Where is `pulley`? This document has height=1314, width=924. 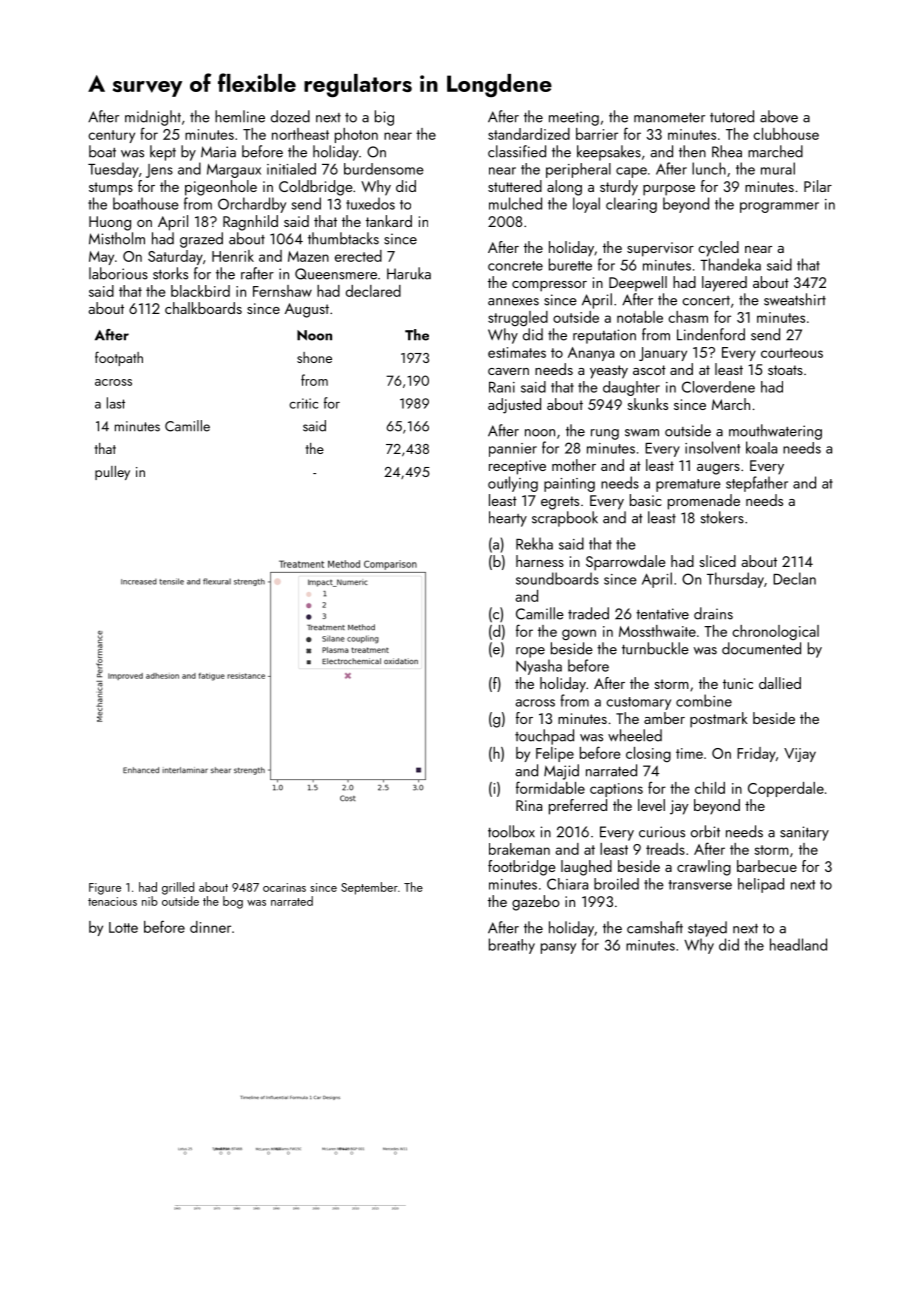
pulley is located at coordinates (112, 473).
